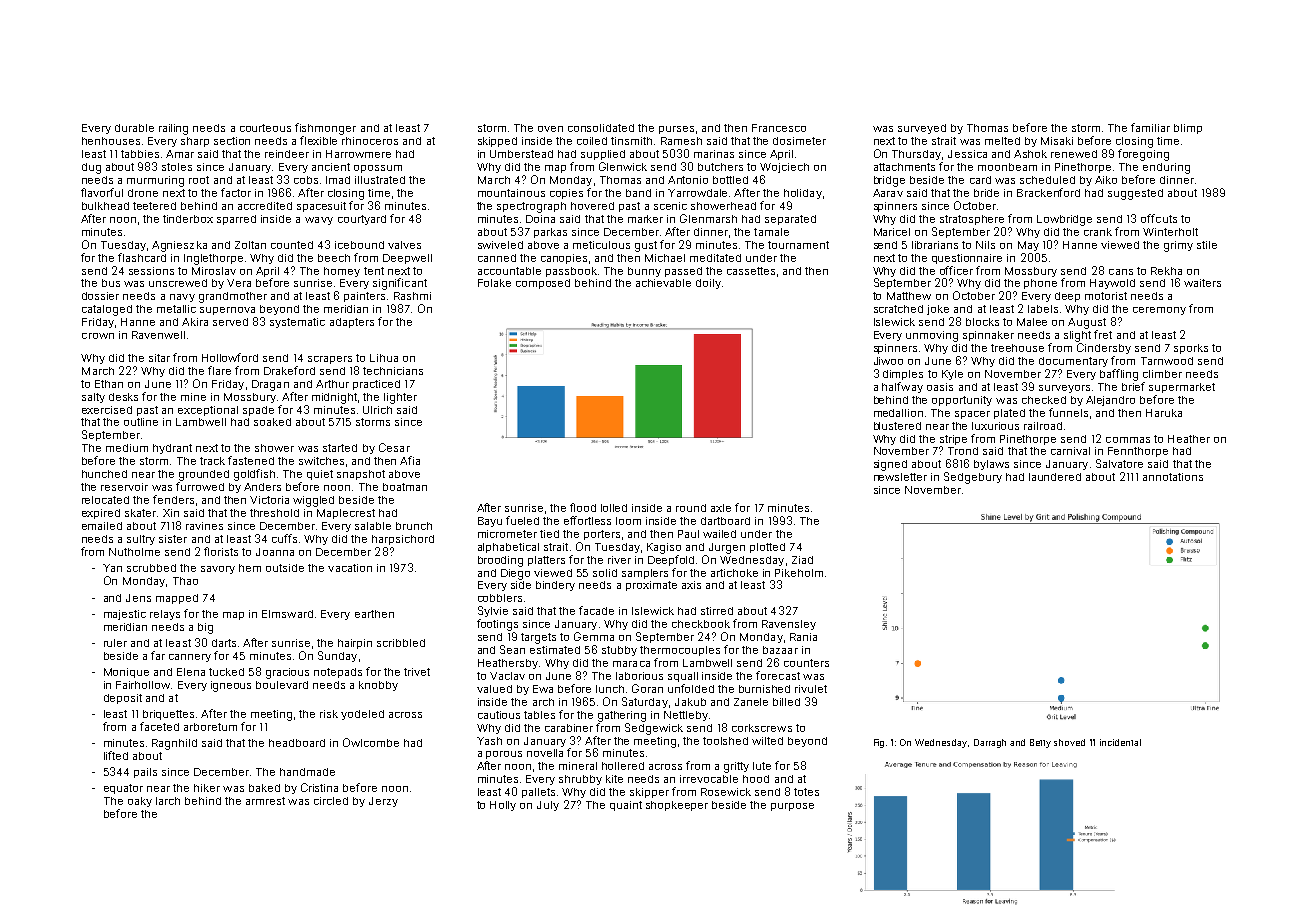 This screenshot has height=924, width=1308. I want to click on cans, so click(1121, 272).
